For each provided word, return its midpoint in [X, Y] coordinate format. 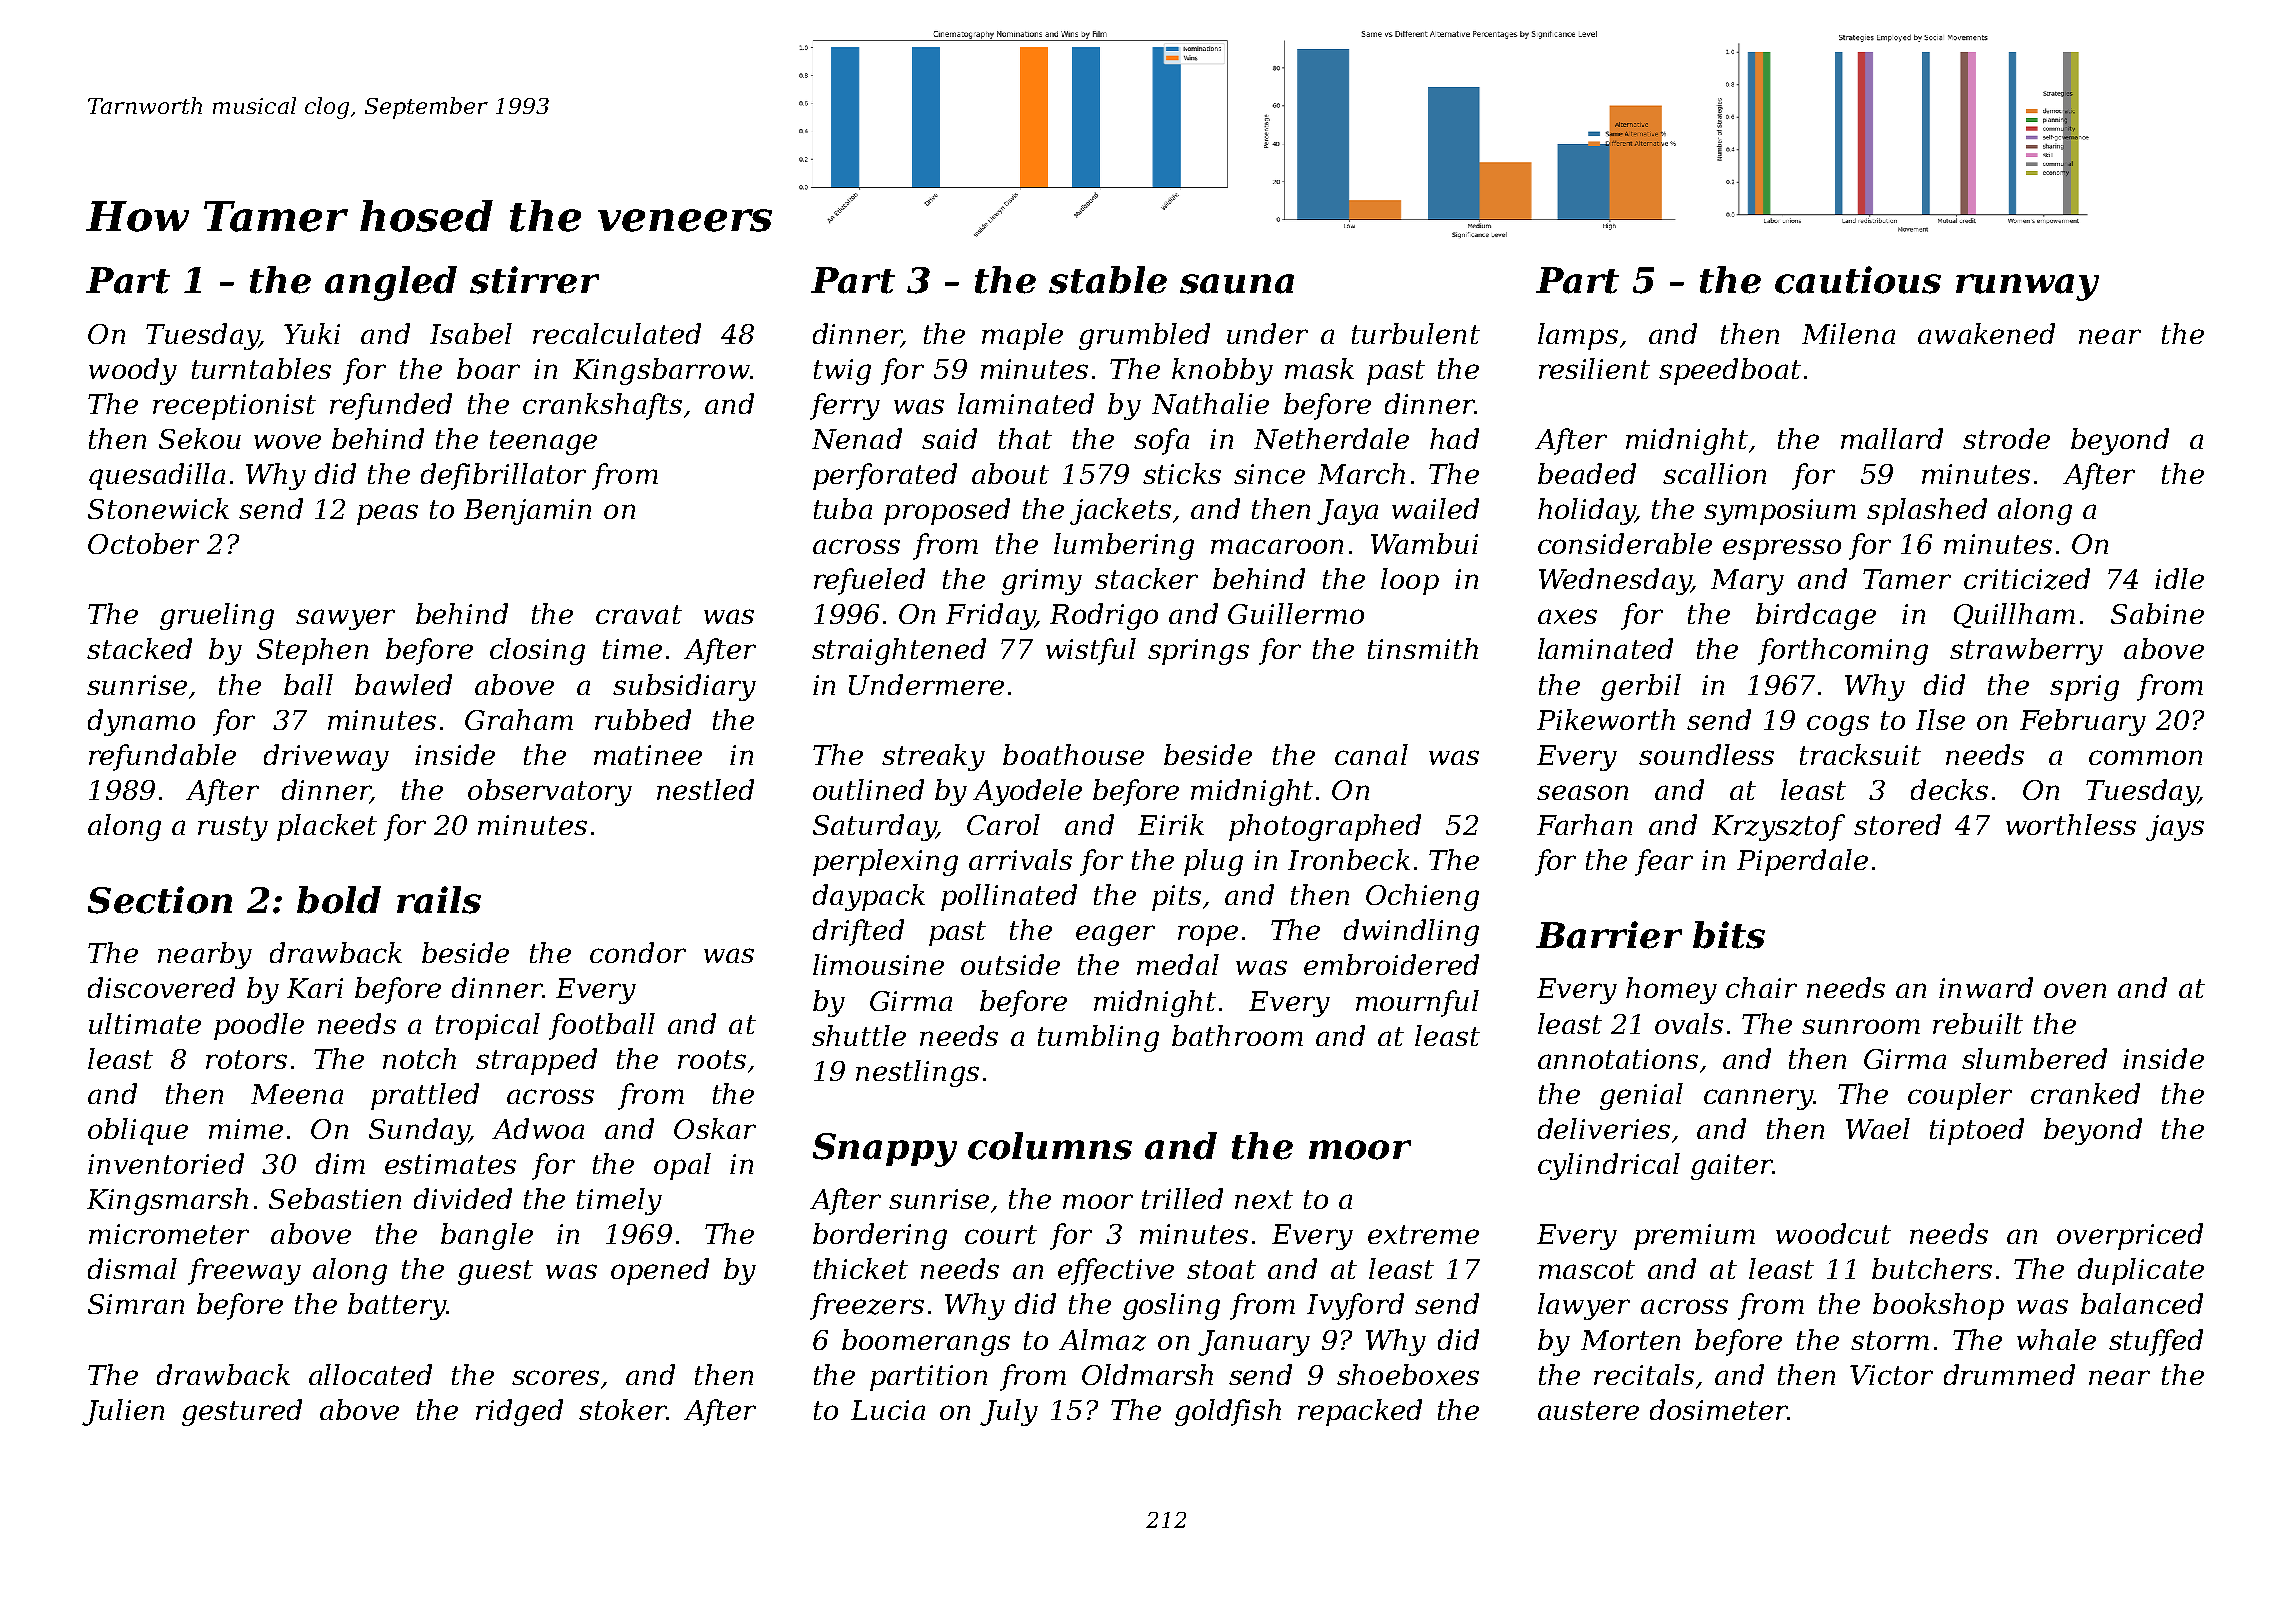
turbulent [1416, 333]
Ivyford [1355, 1306]
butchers [1932, 1268]
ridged [519, 1412]
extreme [1423, 1234]
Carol [1003, 824]
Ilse [1940, 719]
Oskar [715, 1128]
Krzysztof [1778, 827]
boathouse [1073, 754]
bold [339, 900]
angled [391, 283]
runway [2027, 287]
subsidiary [684, 687]
